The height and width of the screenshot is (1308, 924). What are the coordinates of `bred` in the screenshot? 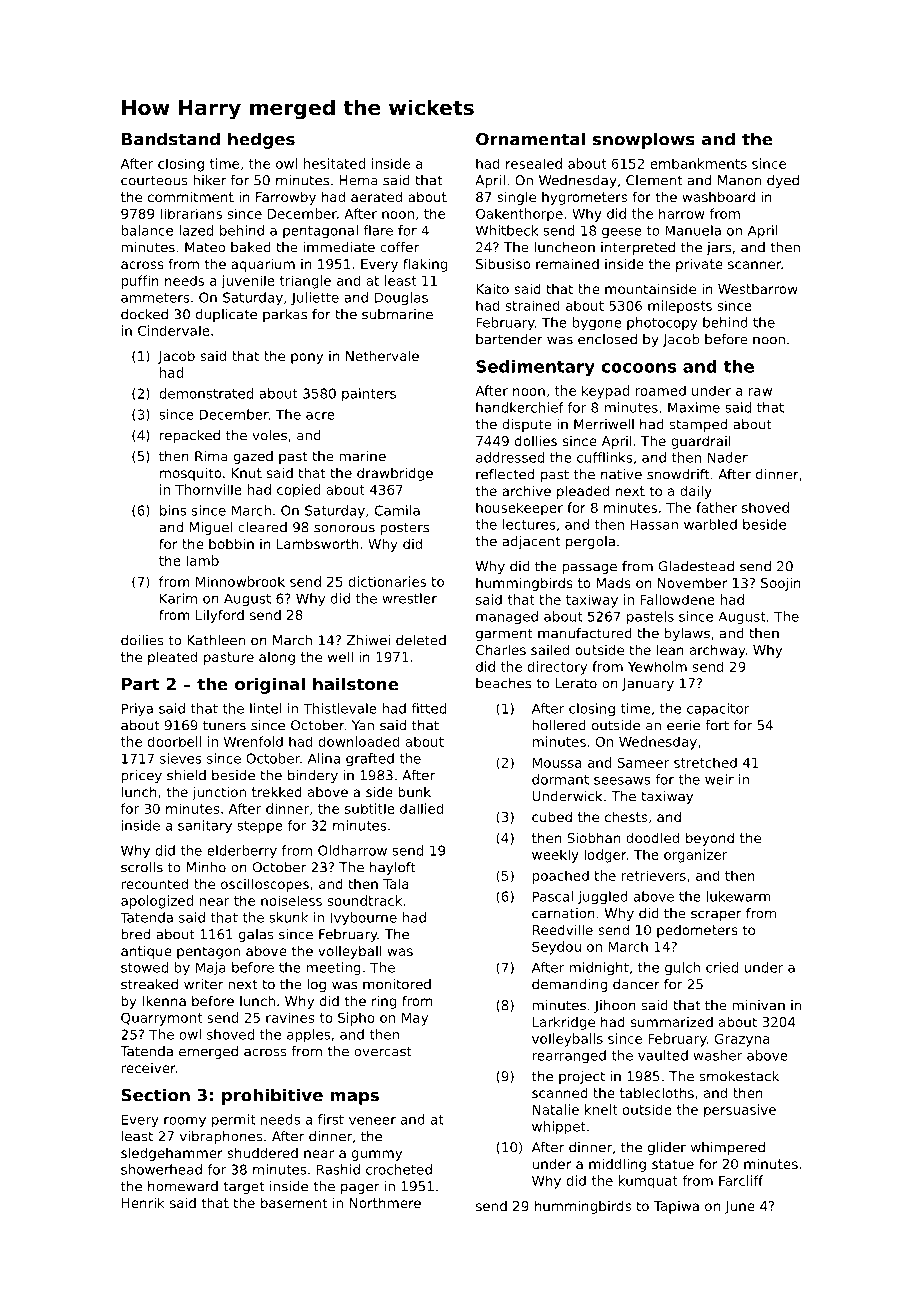 It's located at (135, 934).
